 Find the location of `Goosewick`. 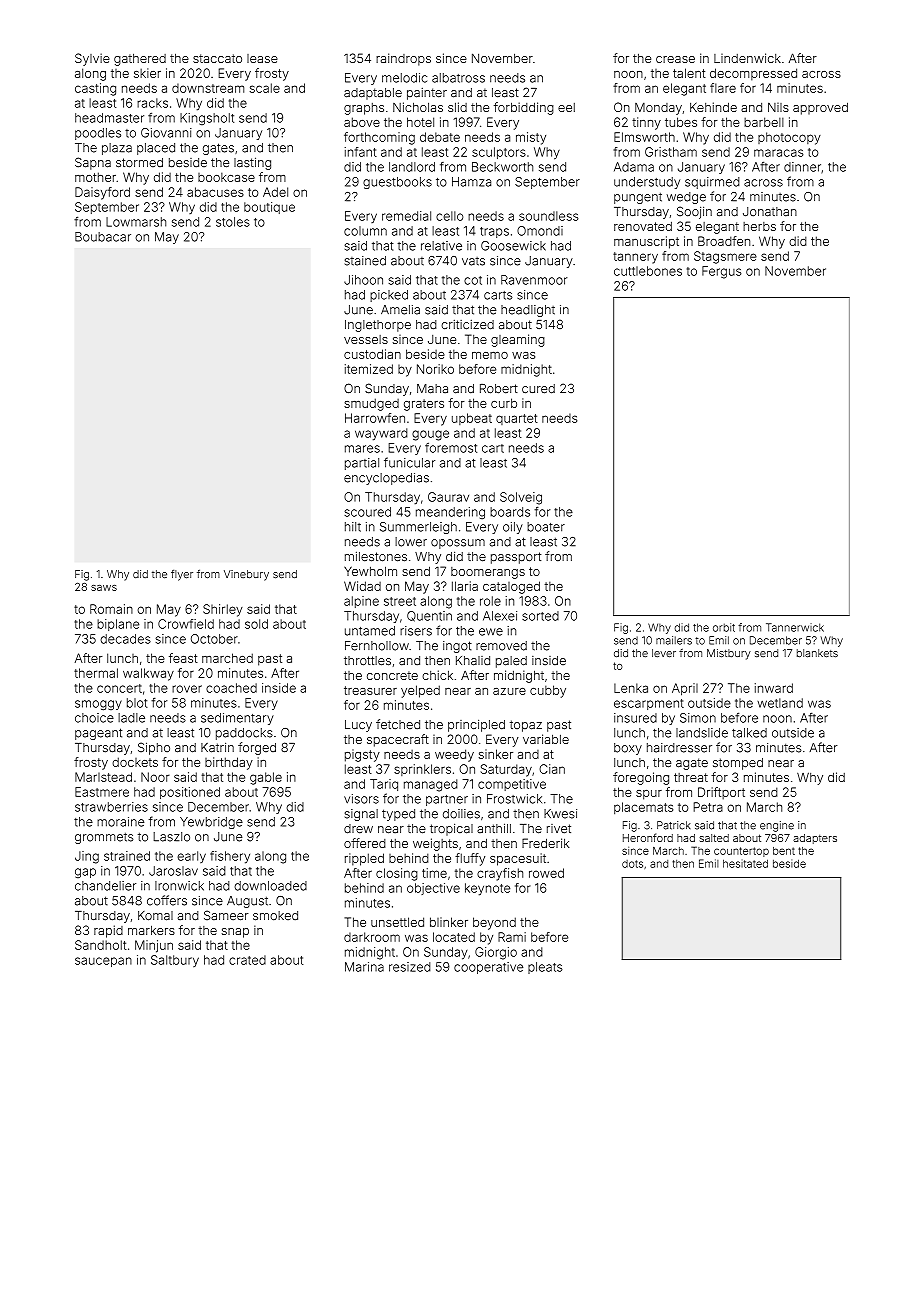

Goosewick is located at coordinates (513, 246).
